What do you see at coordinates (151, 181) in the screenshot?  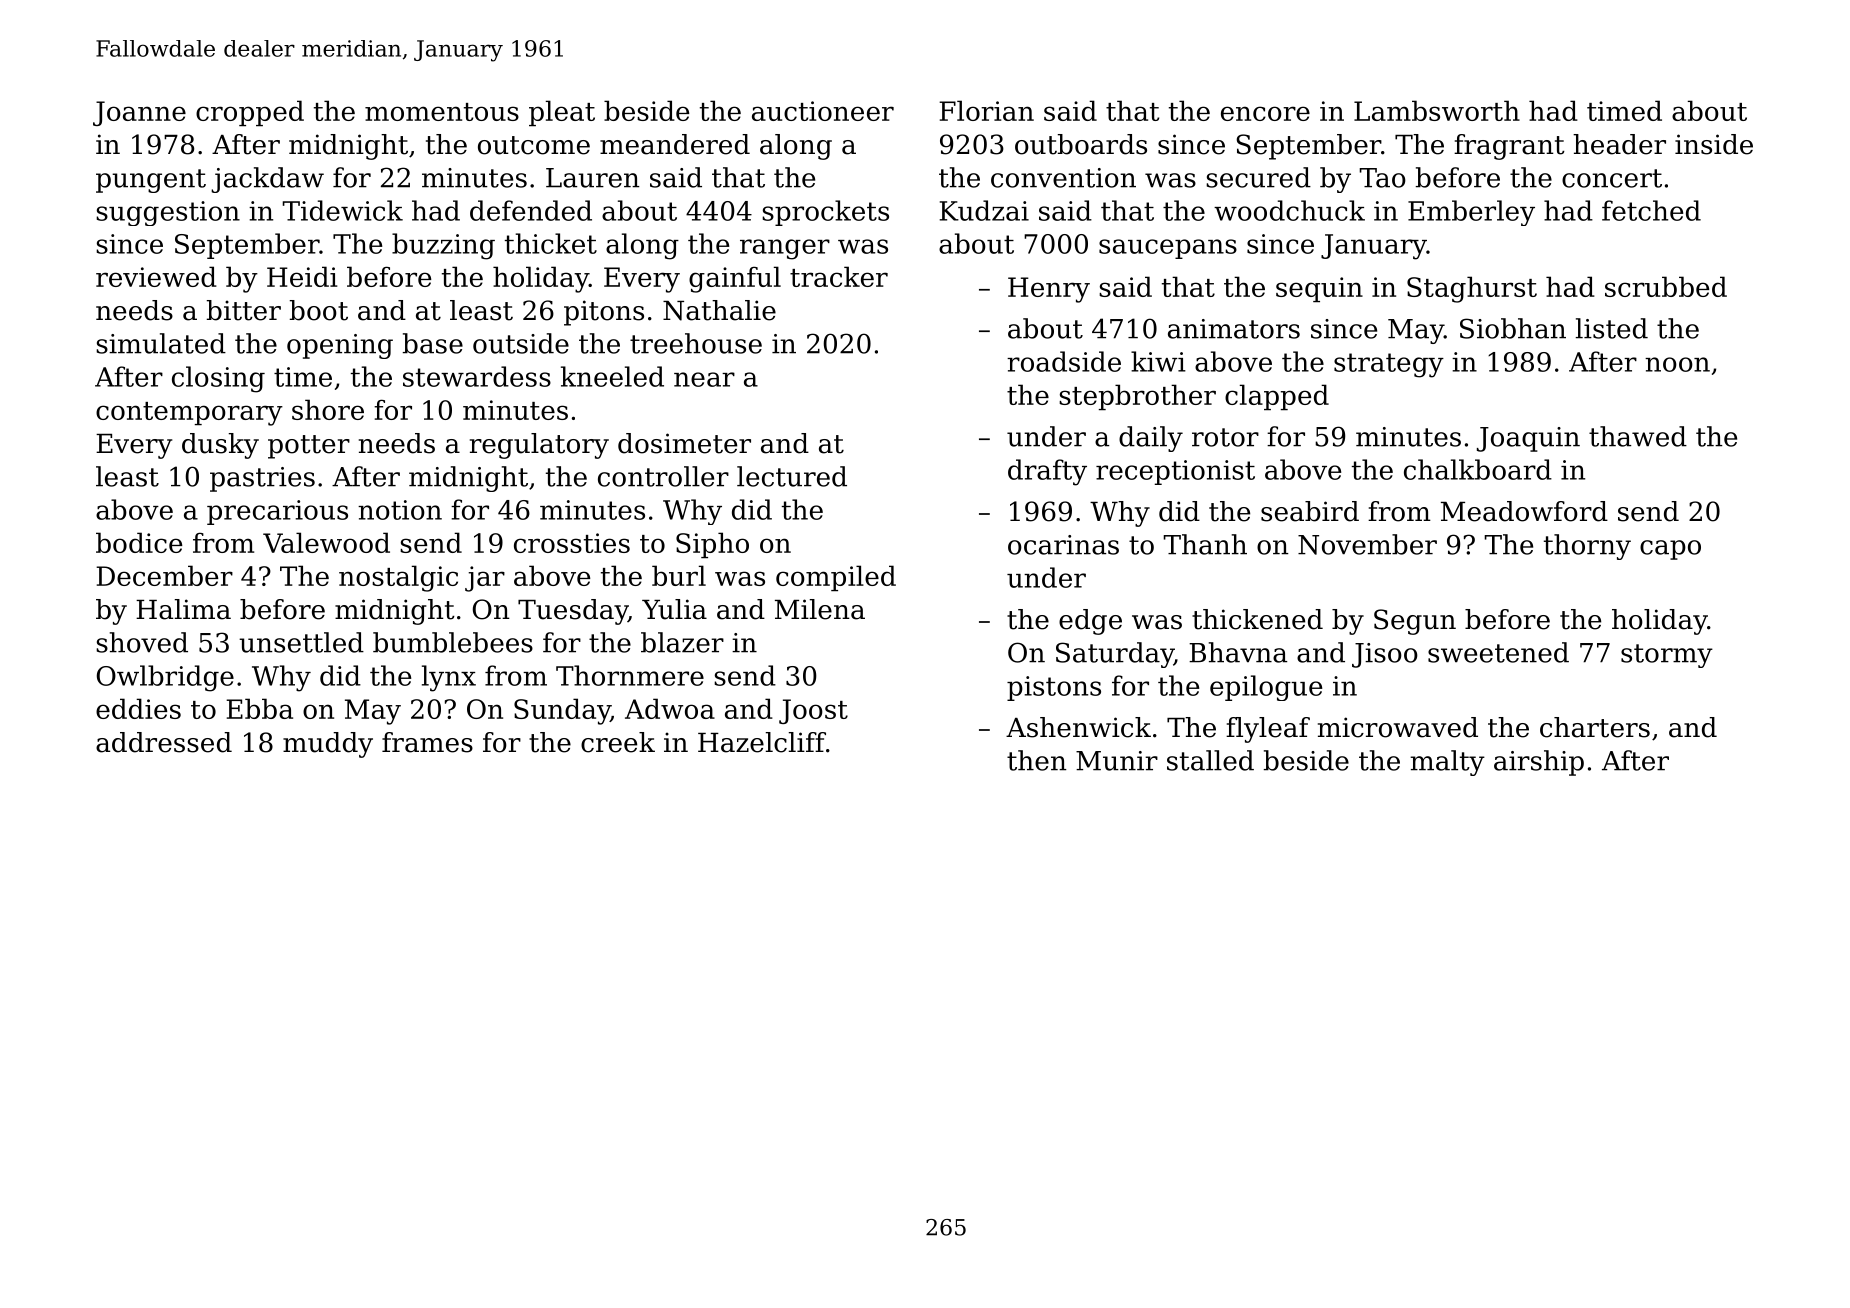 I see `pungent` at bounding box center [151, 181].
